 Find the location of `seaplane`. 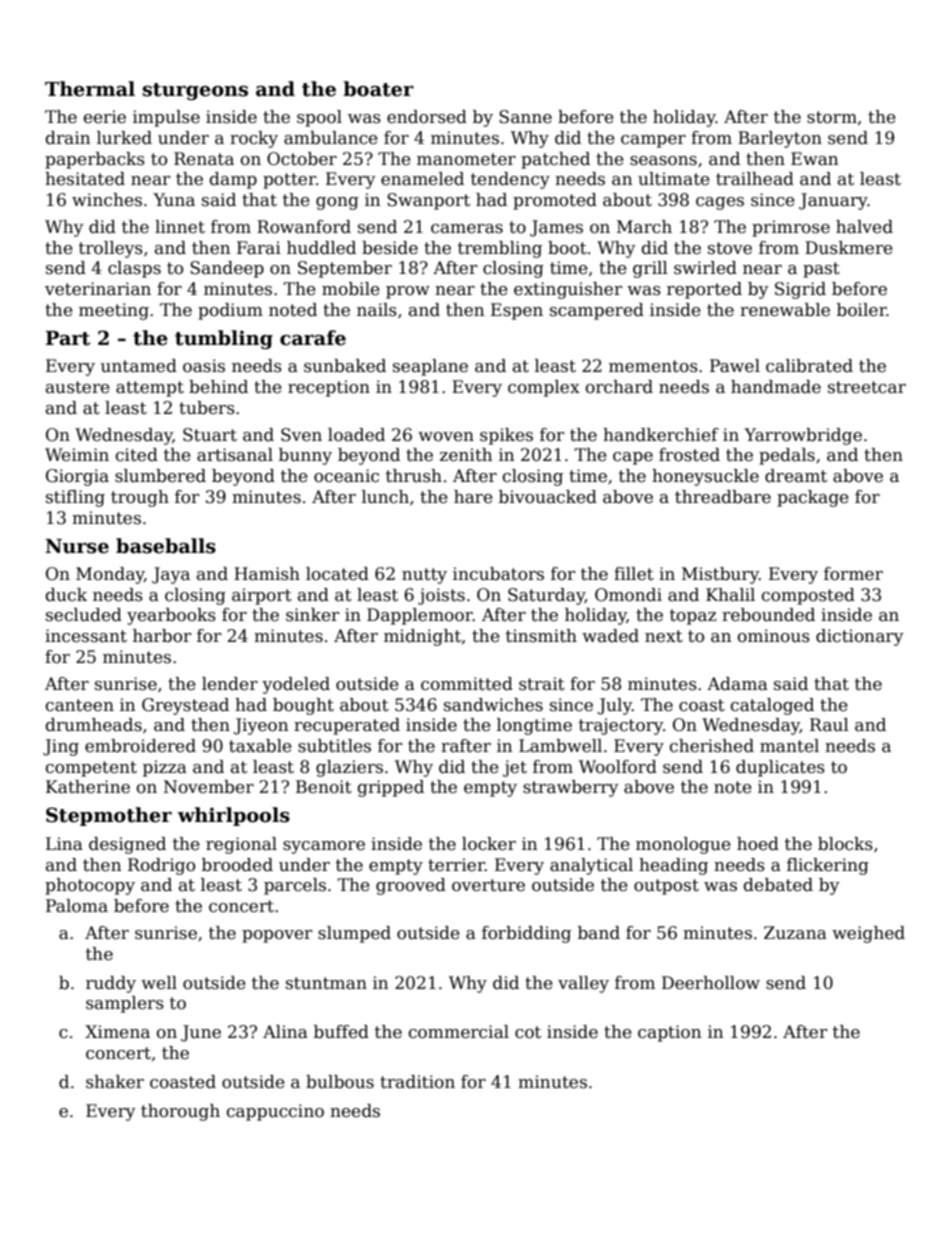

seaplane is located at coordinates (430, 367).
